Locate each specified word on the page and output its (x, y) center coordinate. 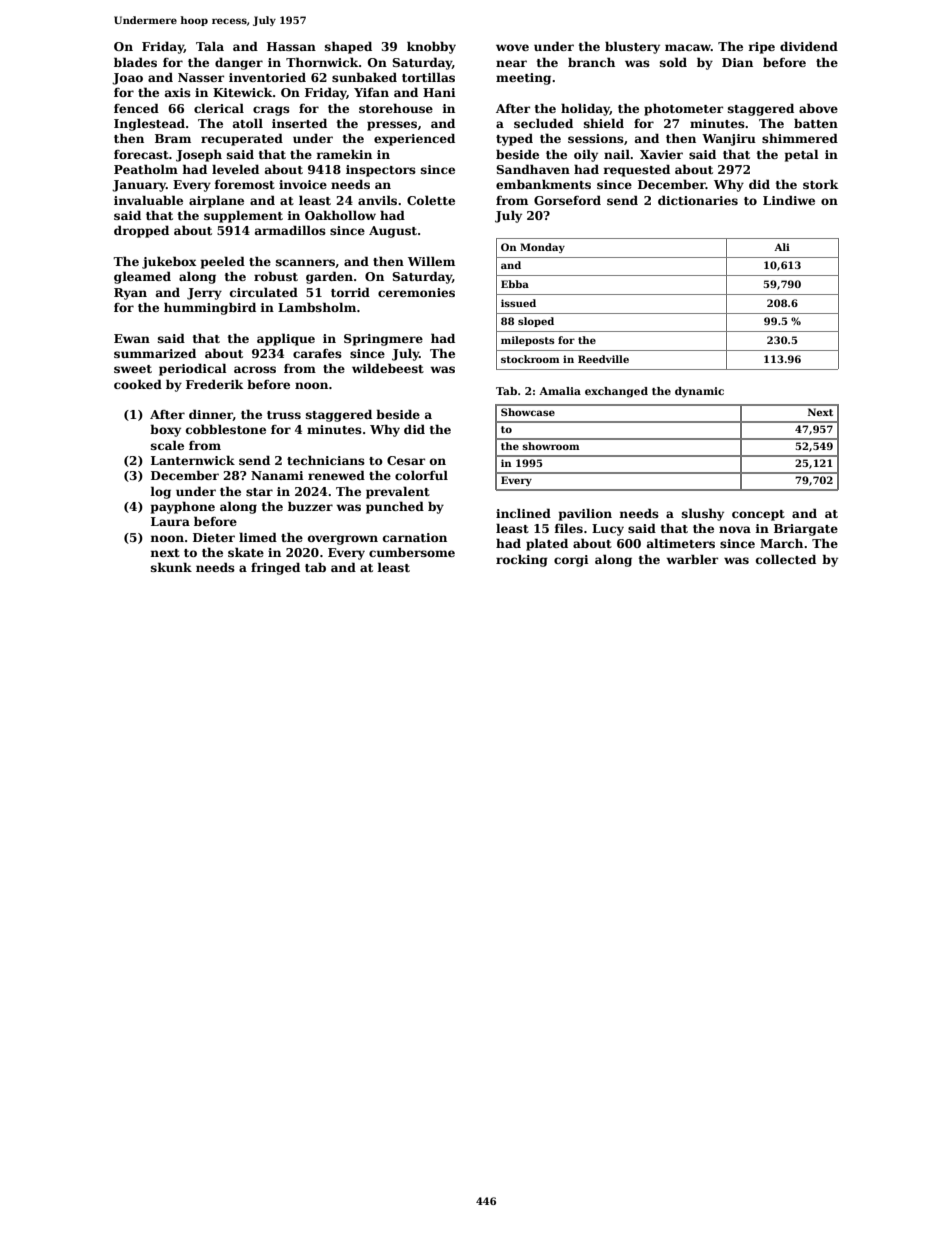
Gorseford (567, 200)
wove (512, 47)
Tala (210, 46)
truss (284, 415)
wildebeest (388, 368)
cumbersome (412, 552)
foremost (245, 184)
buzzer (310, 506)
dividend (809, 46)
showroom (551, 446)
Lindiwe (789, 200)
